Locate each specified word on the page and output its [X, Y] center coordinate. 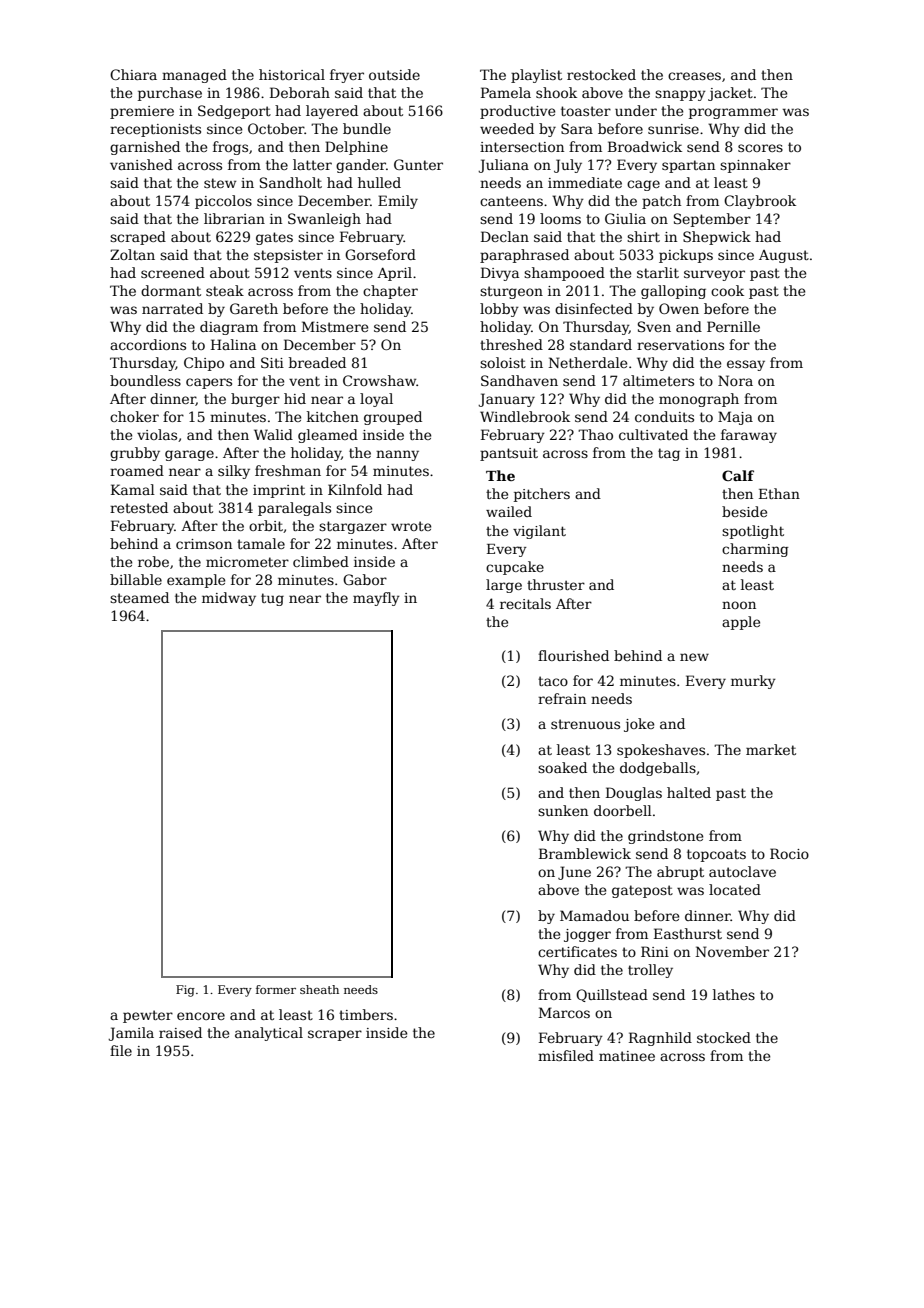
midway [229, 599]
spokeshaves [661, 751]
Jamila [131, 1034]
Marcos [564, 1012]
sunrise [673, 129]
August [784, 256]
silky [234, 472]
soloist [503, 362]
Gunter [418, 164]
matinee [627, 1056]
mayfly [376, 599]
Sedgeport [234, 112]
